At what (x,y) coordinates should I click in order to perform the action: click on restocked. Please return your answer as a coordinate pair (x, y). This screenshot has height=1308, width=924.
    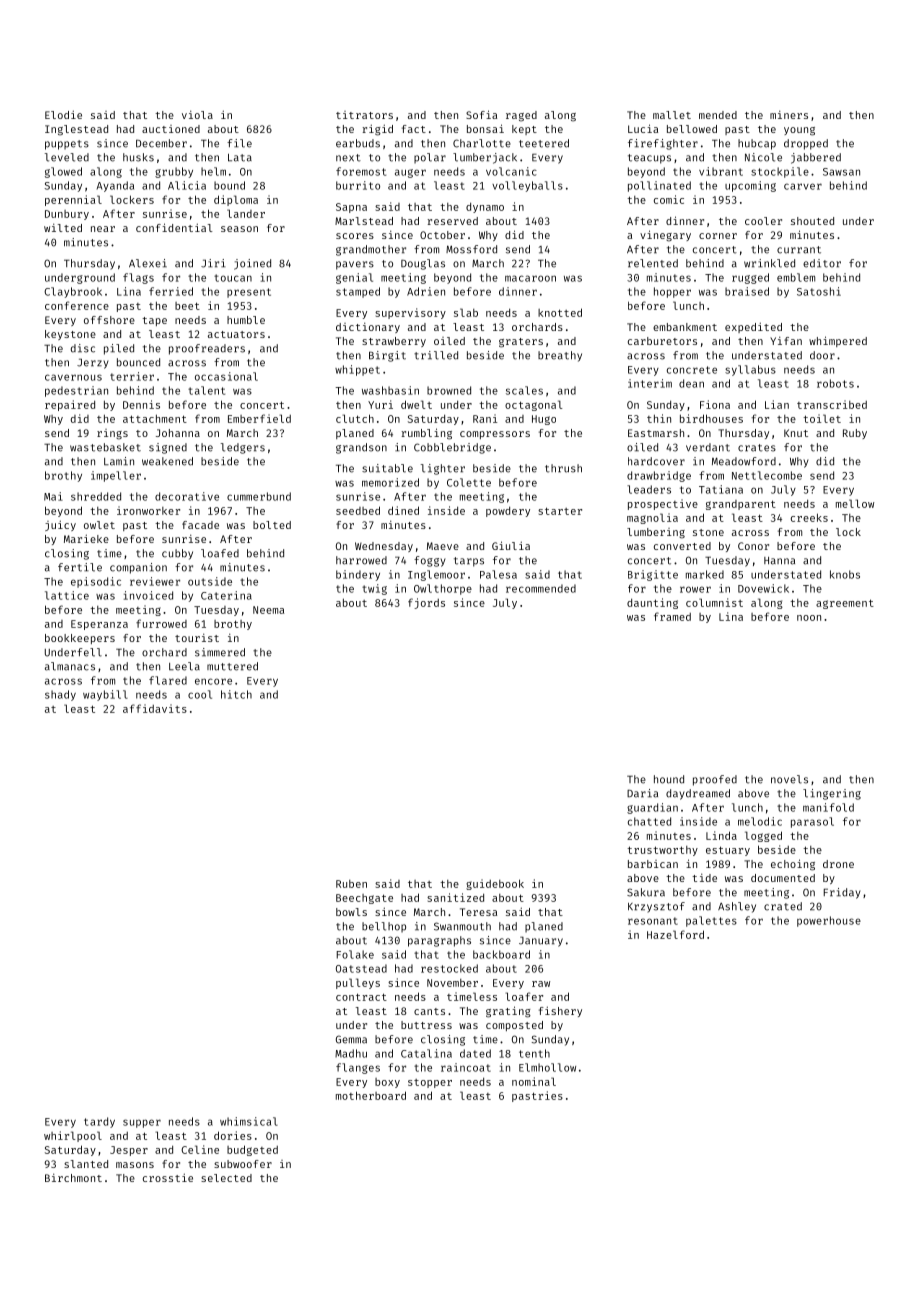
    Looking at the image, I should click on (449, 968).
